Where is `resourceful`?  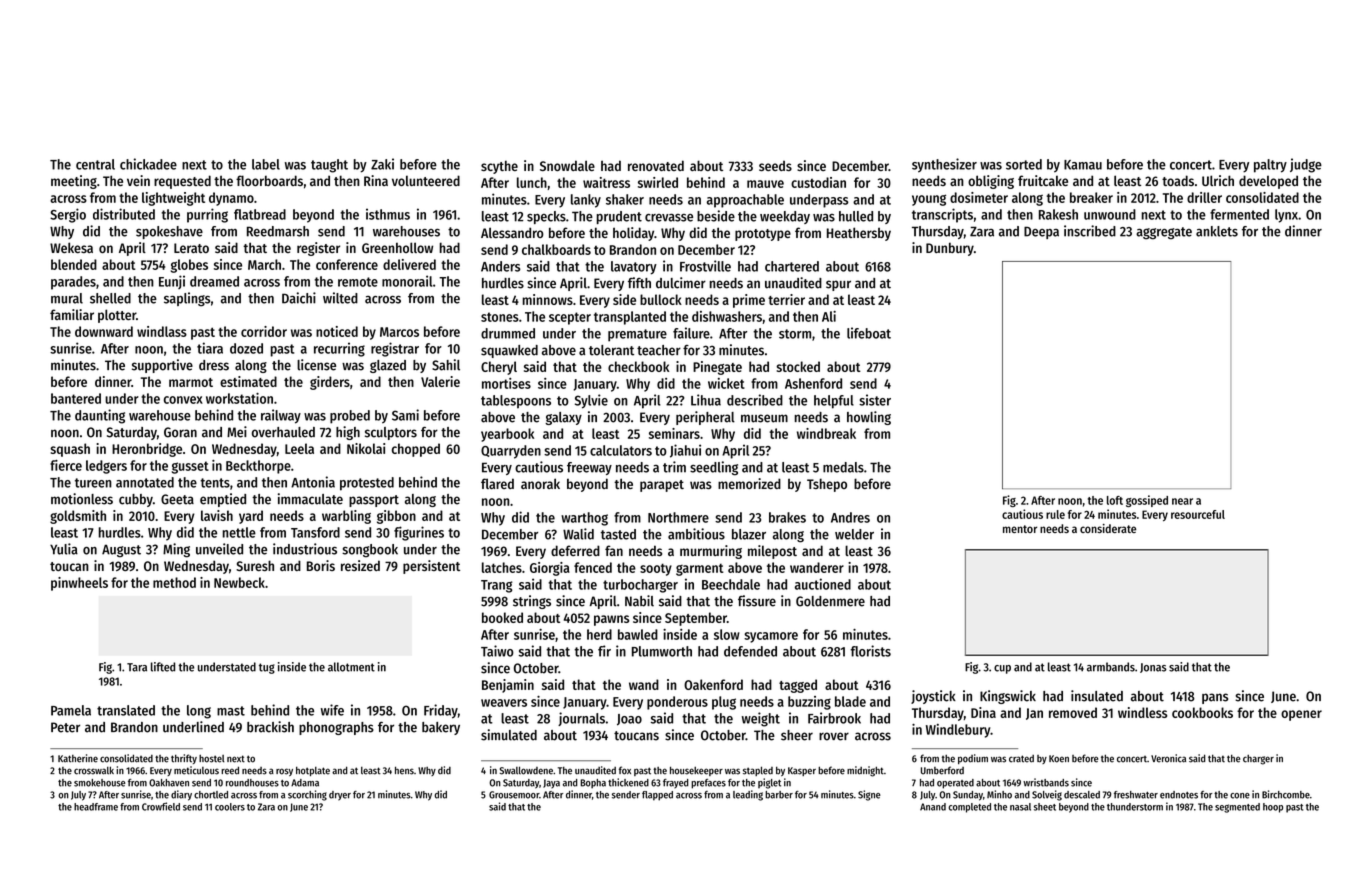
resourceful is located at coordinates (1198, 514).
